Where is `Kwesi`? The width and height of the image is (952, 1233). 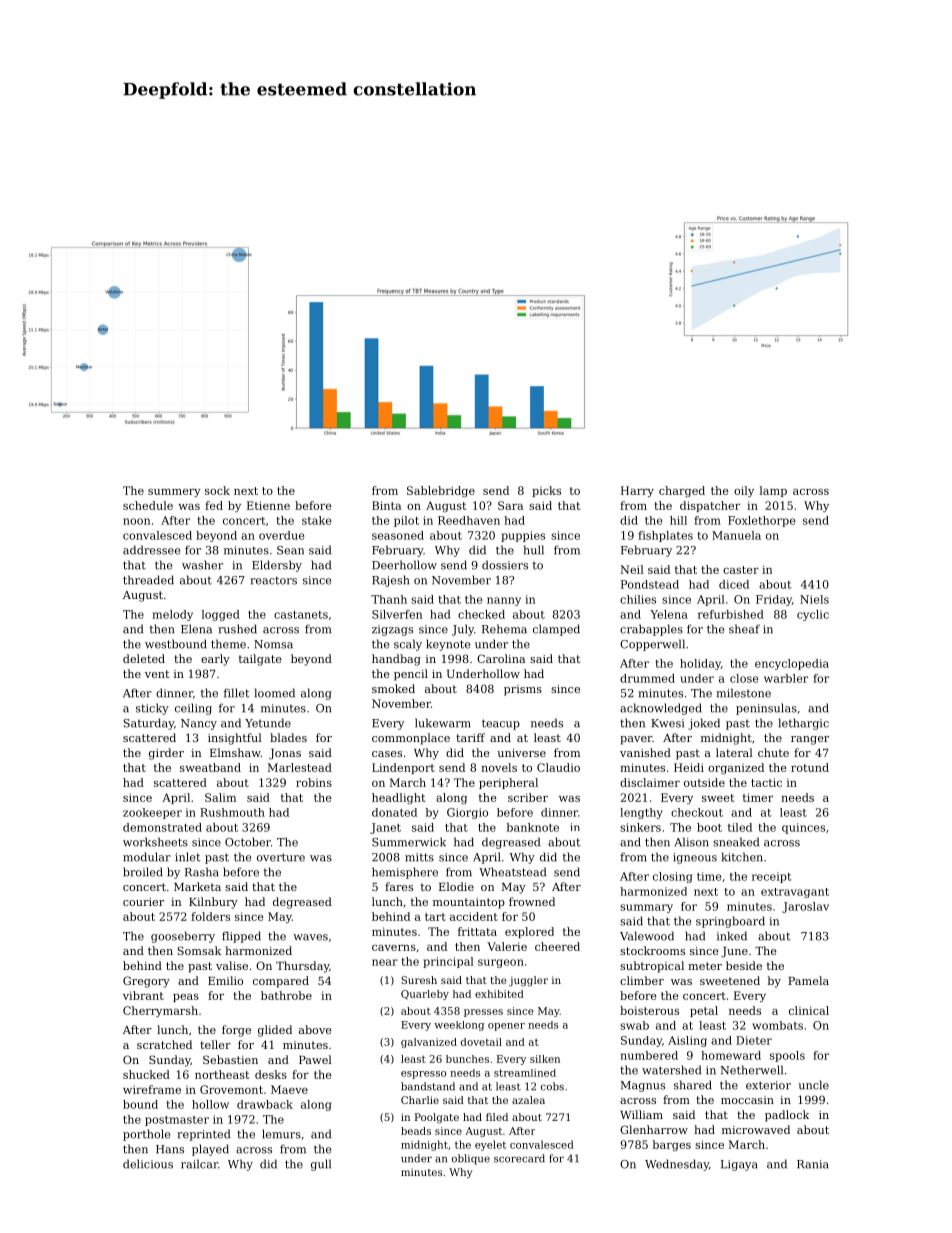 Kwesi is located at coordinates (667, 723).
